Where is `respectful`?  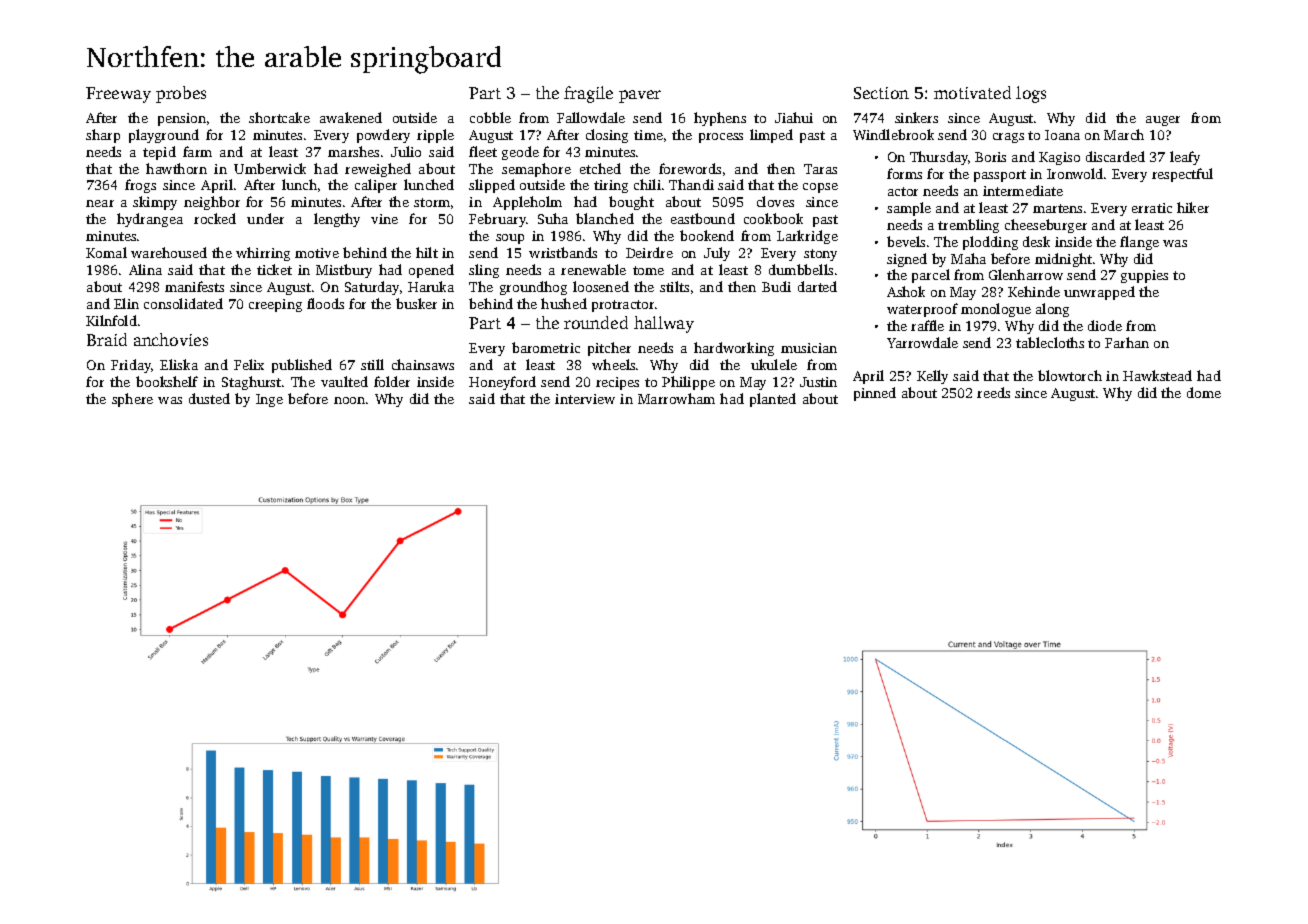
respectful is located at coordinates (1182, 175).
